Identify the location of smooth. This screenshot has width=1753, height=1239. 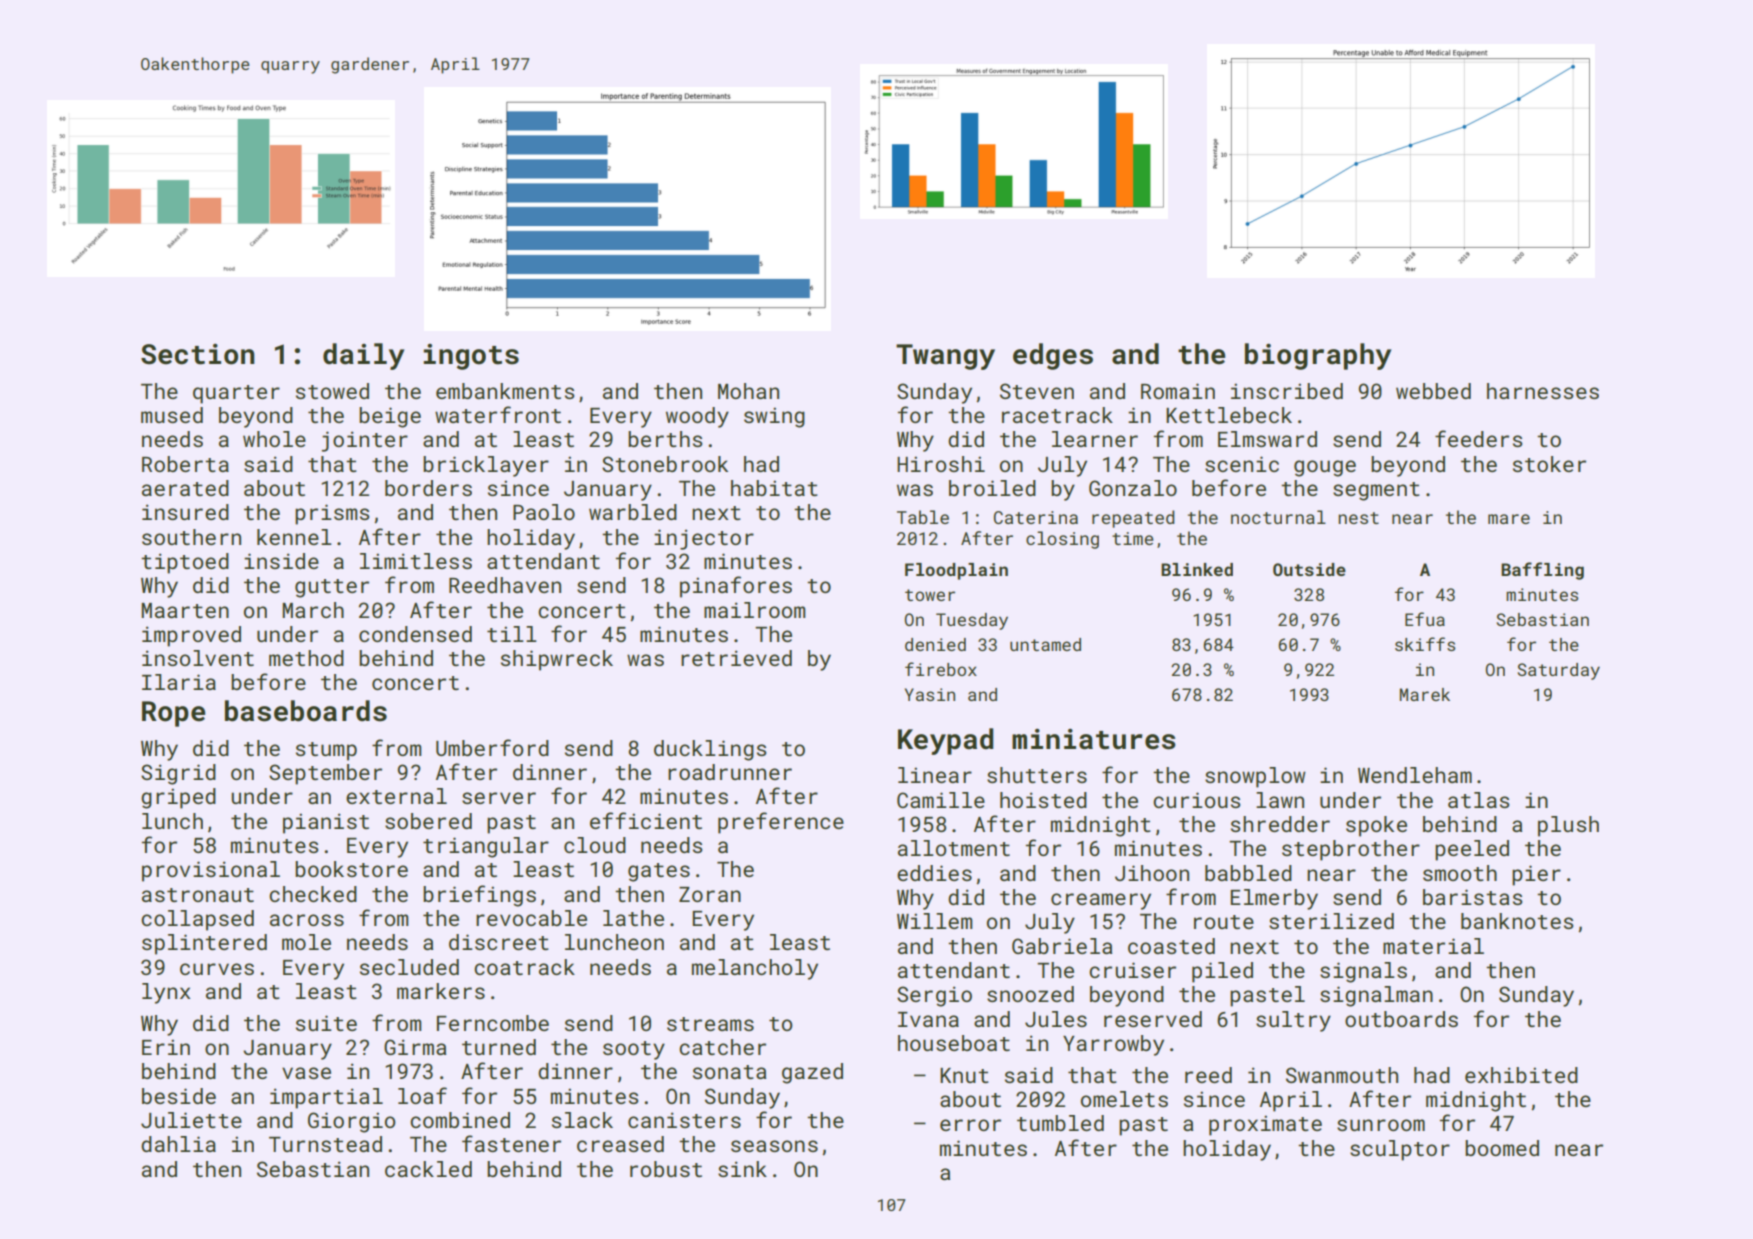
(1460, 873).
